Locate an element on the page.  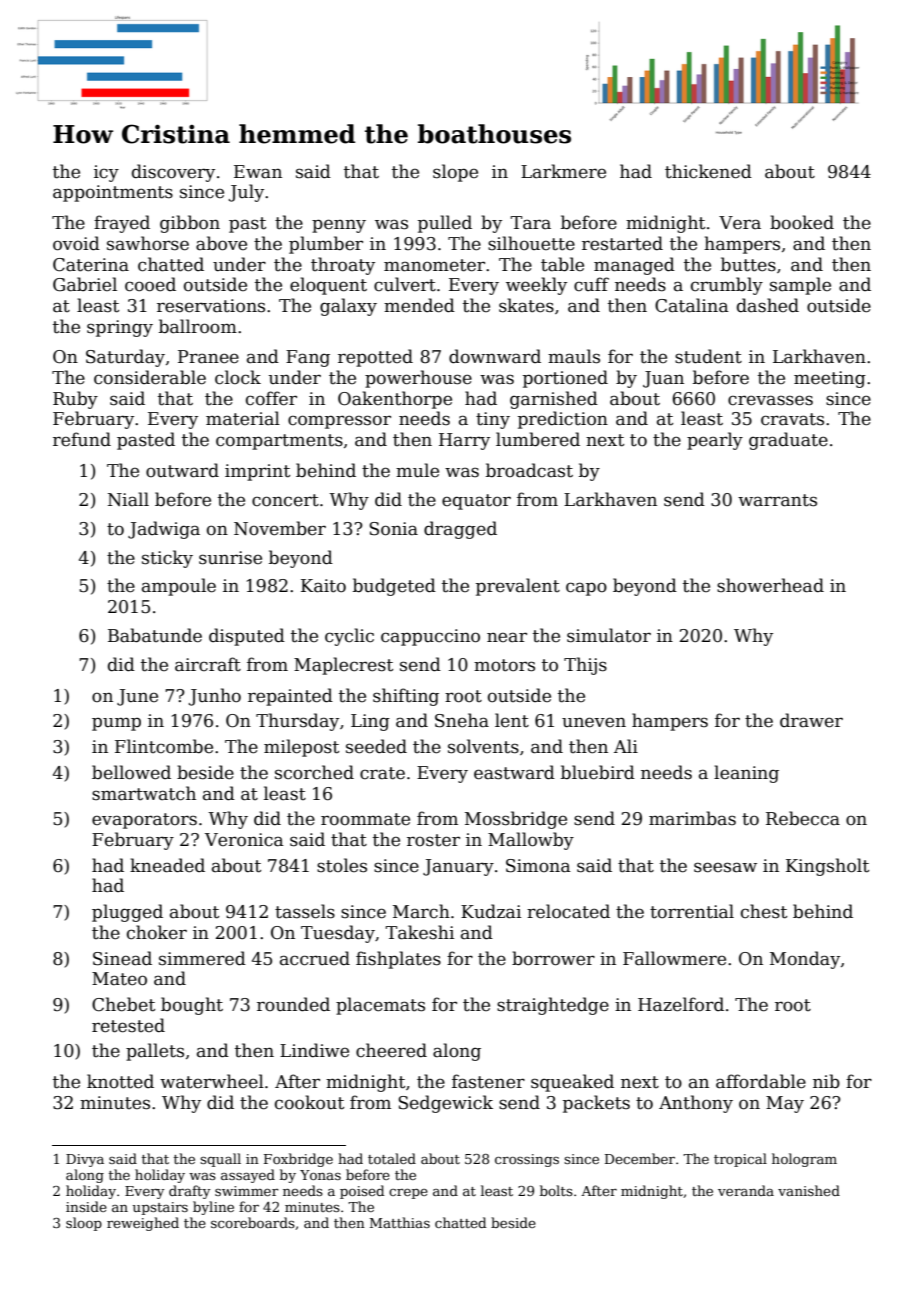
Ruby is located at coordinates (75, 400).
